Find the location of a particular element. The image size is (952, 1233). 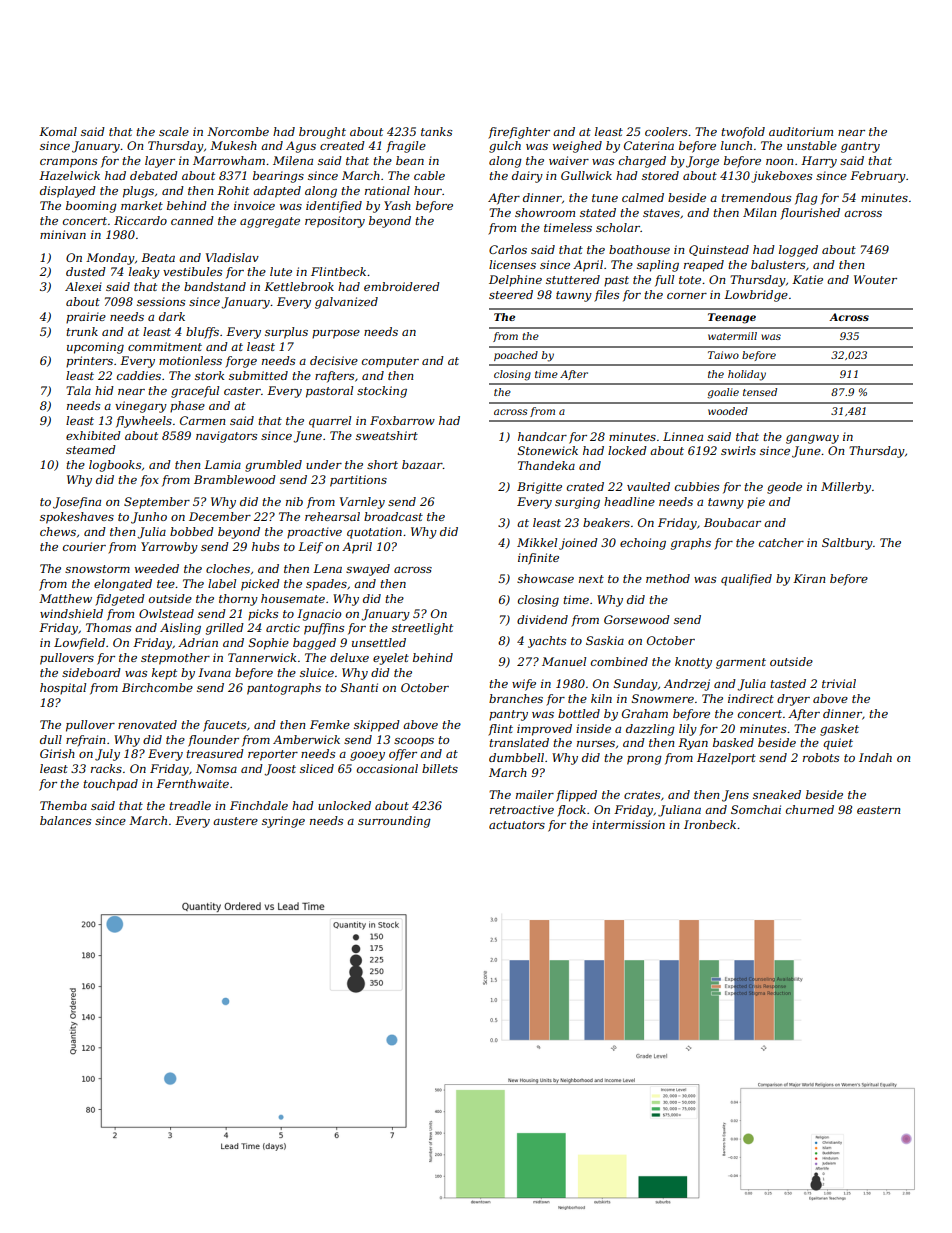

Wouter is located at coordinates (875, 279).
